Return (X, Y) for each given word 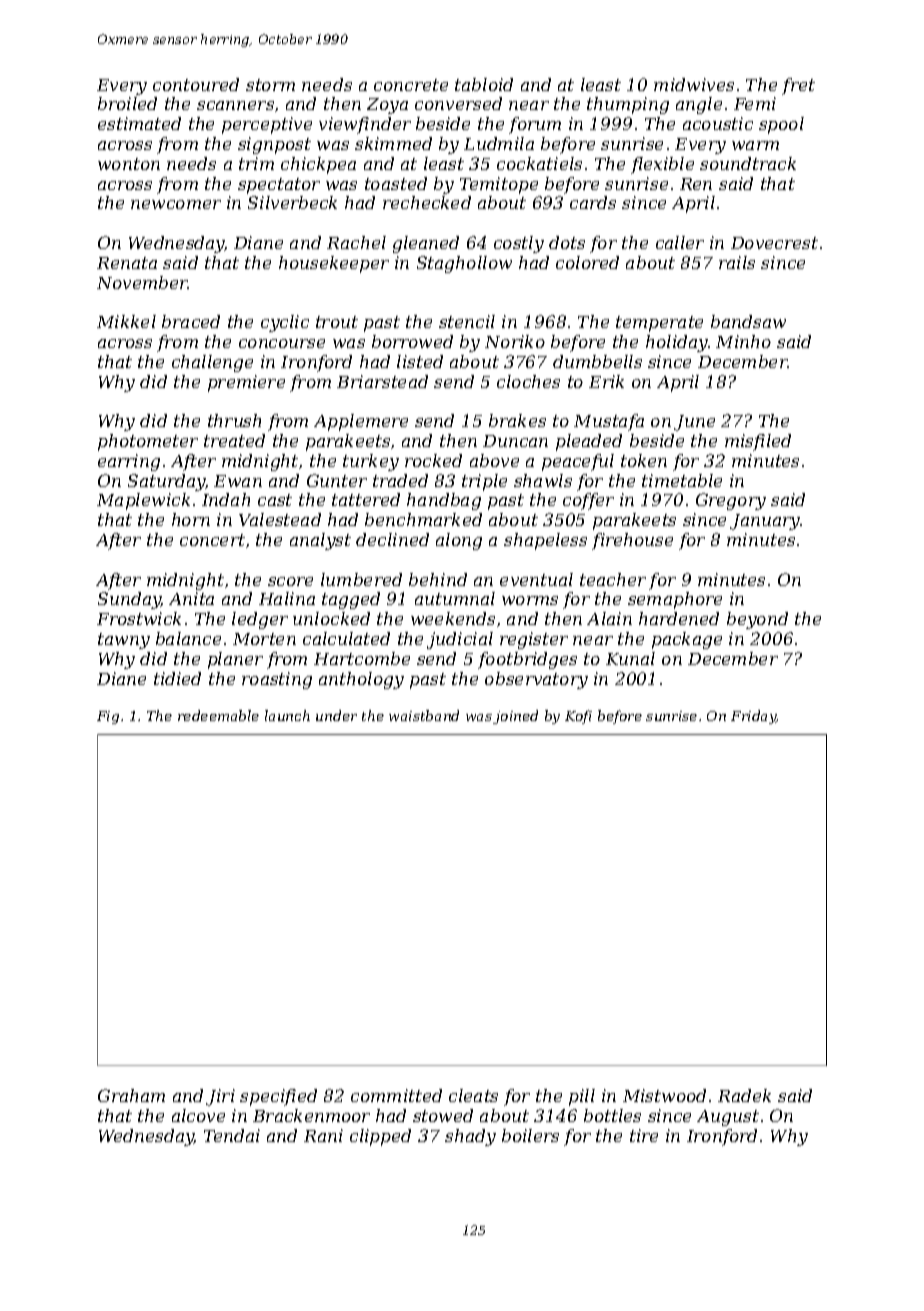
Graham (131, 1095)
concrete (411, 85)
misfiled (758, 442)
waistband (424, 715)
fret (798, 86)
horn (191, 519)
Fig (108, 717)
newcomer (176, 204)
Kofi (578, 717)
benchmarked (423, 519)
